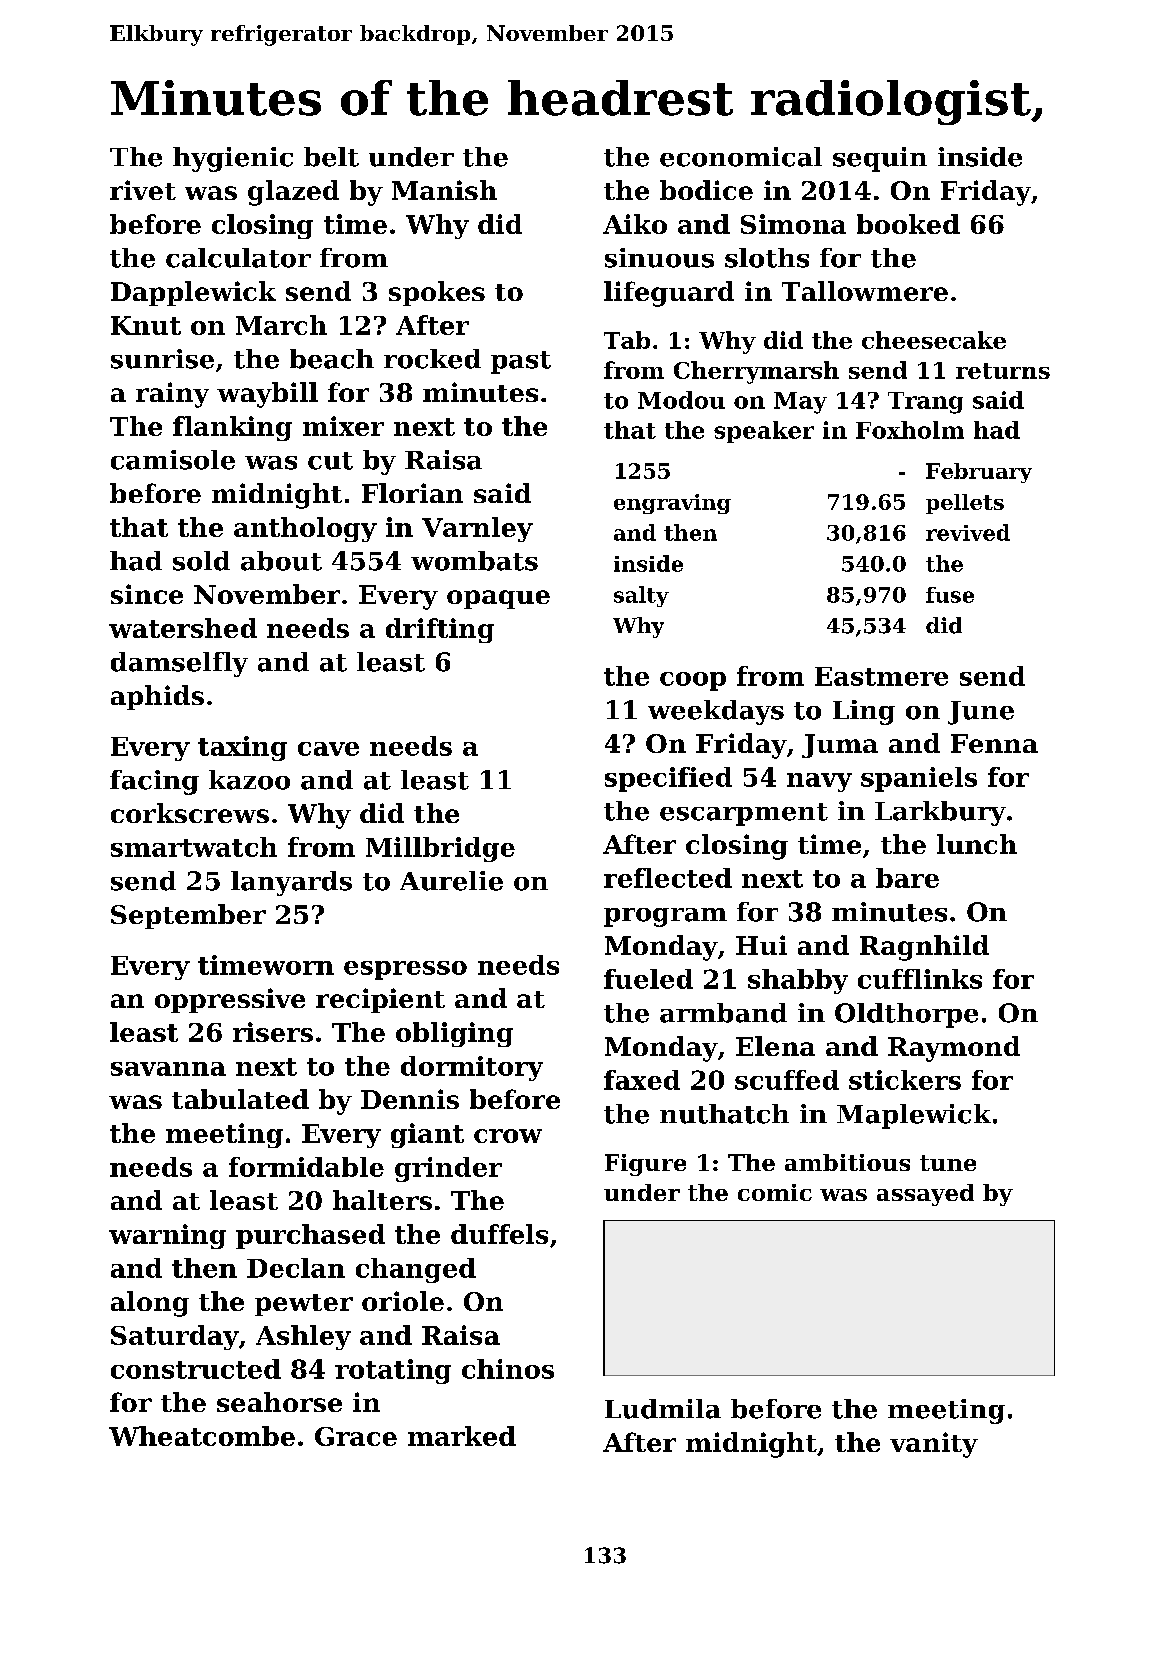 This document has width=1165, height=1654. Describe the element at coordinates (154, 782) in the document. I see `facing` at that location.
